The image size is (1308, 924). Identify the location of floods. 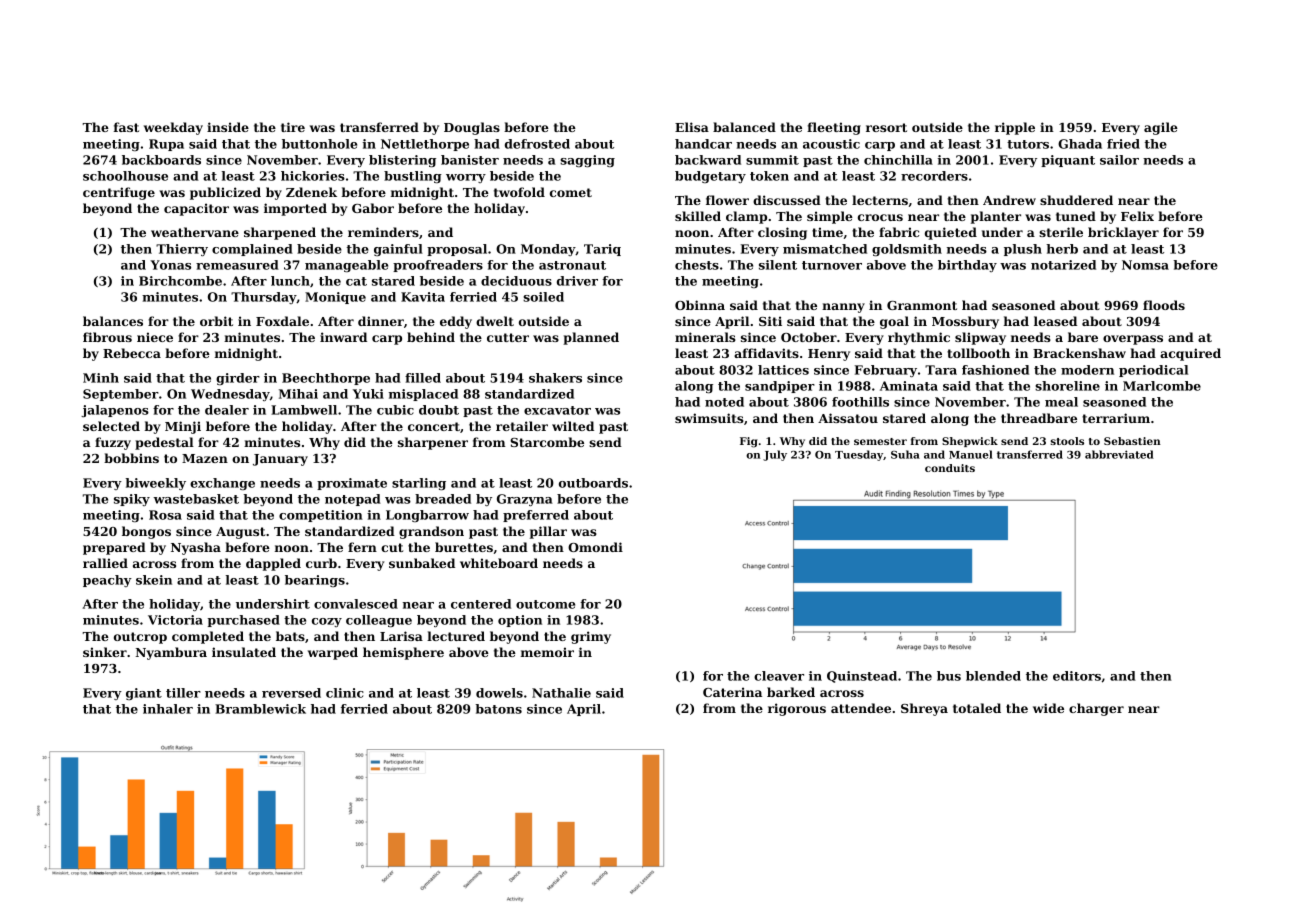
(1164, 305).
